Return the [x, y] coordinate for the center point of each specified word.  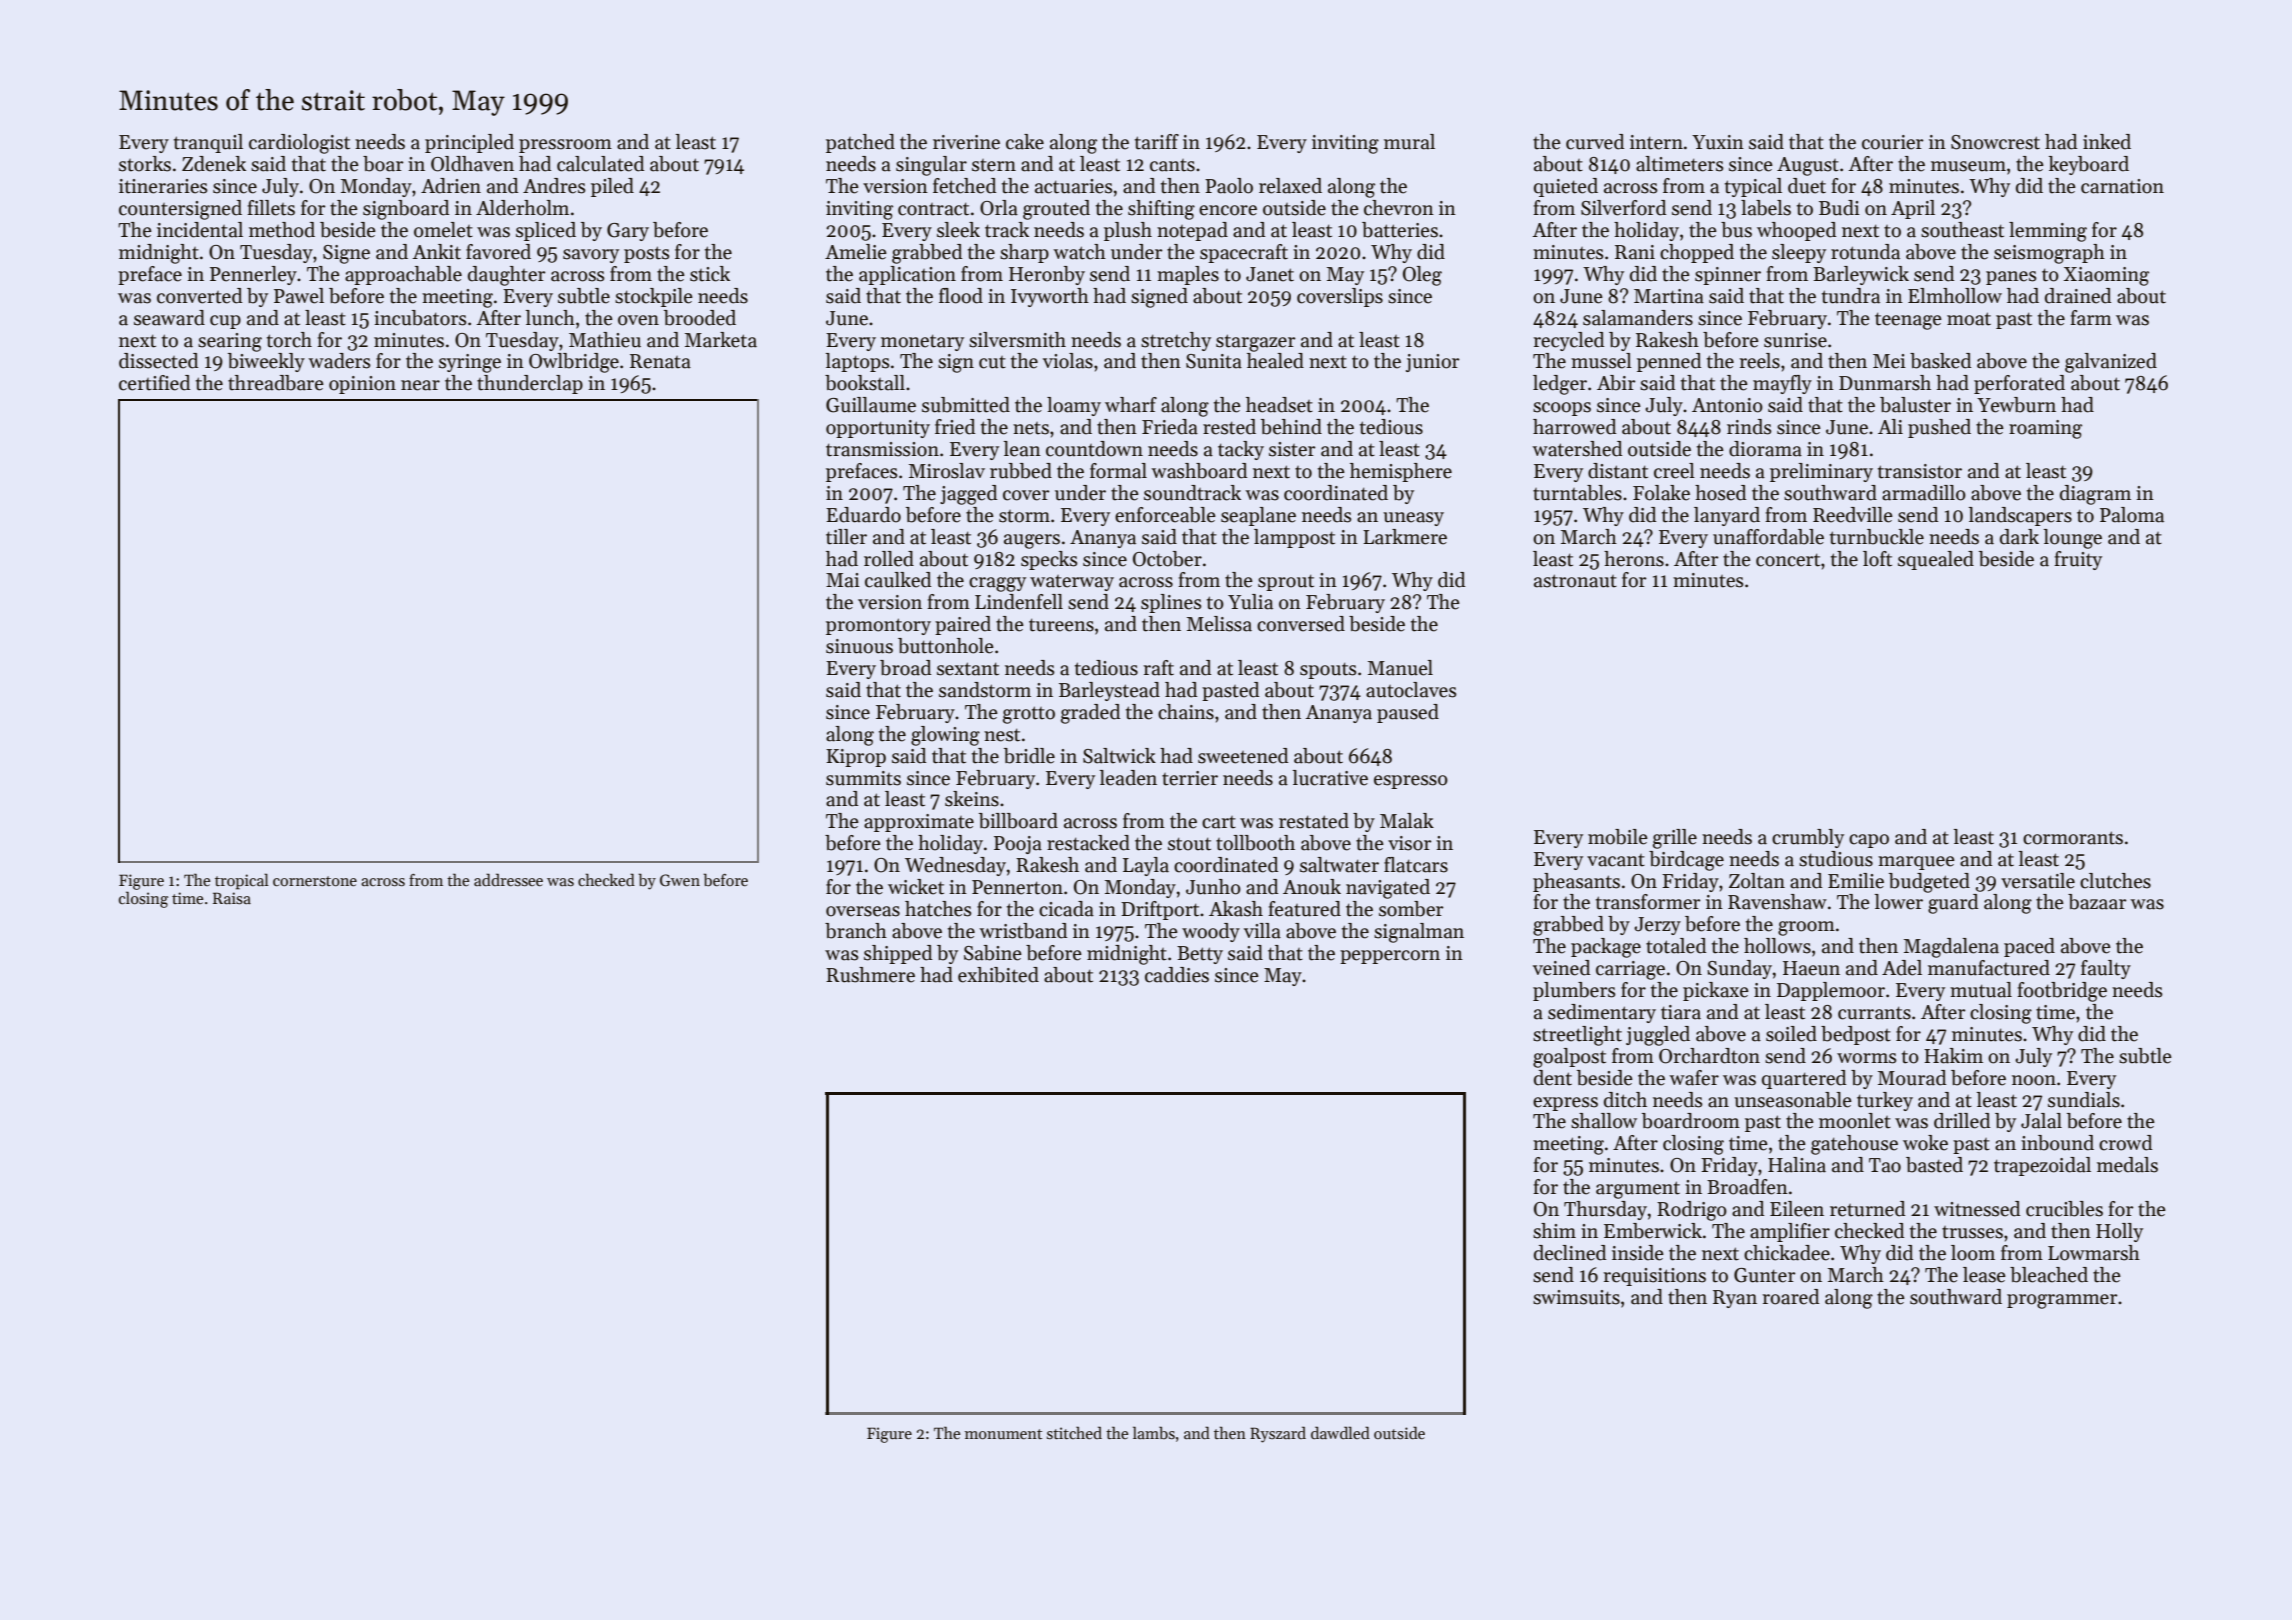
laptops [858, 362]
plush [1128, 231]
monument [1003, 1434]
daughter [507, 276]
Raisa [232, 898]
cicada [1066, 909]
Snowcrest [1995, 142]
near [420, 385]
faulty [2106, 969]
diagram [2095, 495]
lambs [1154, 1432]
